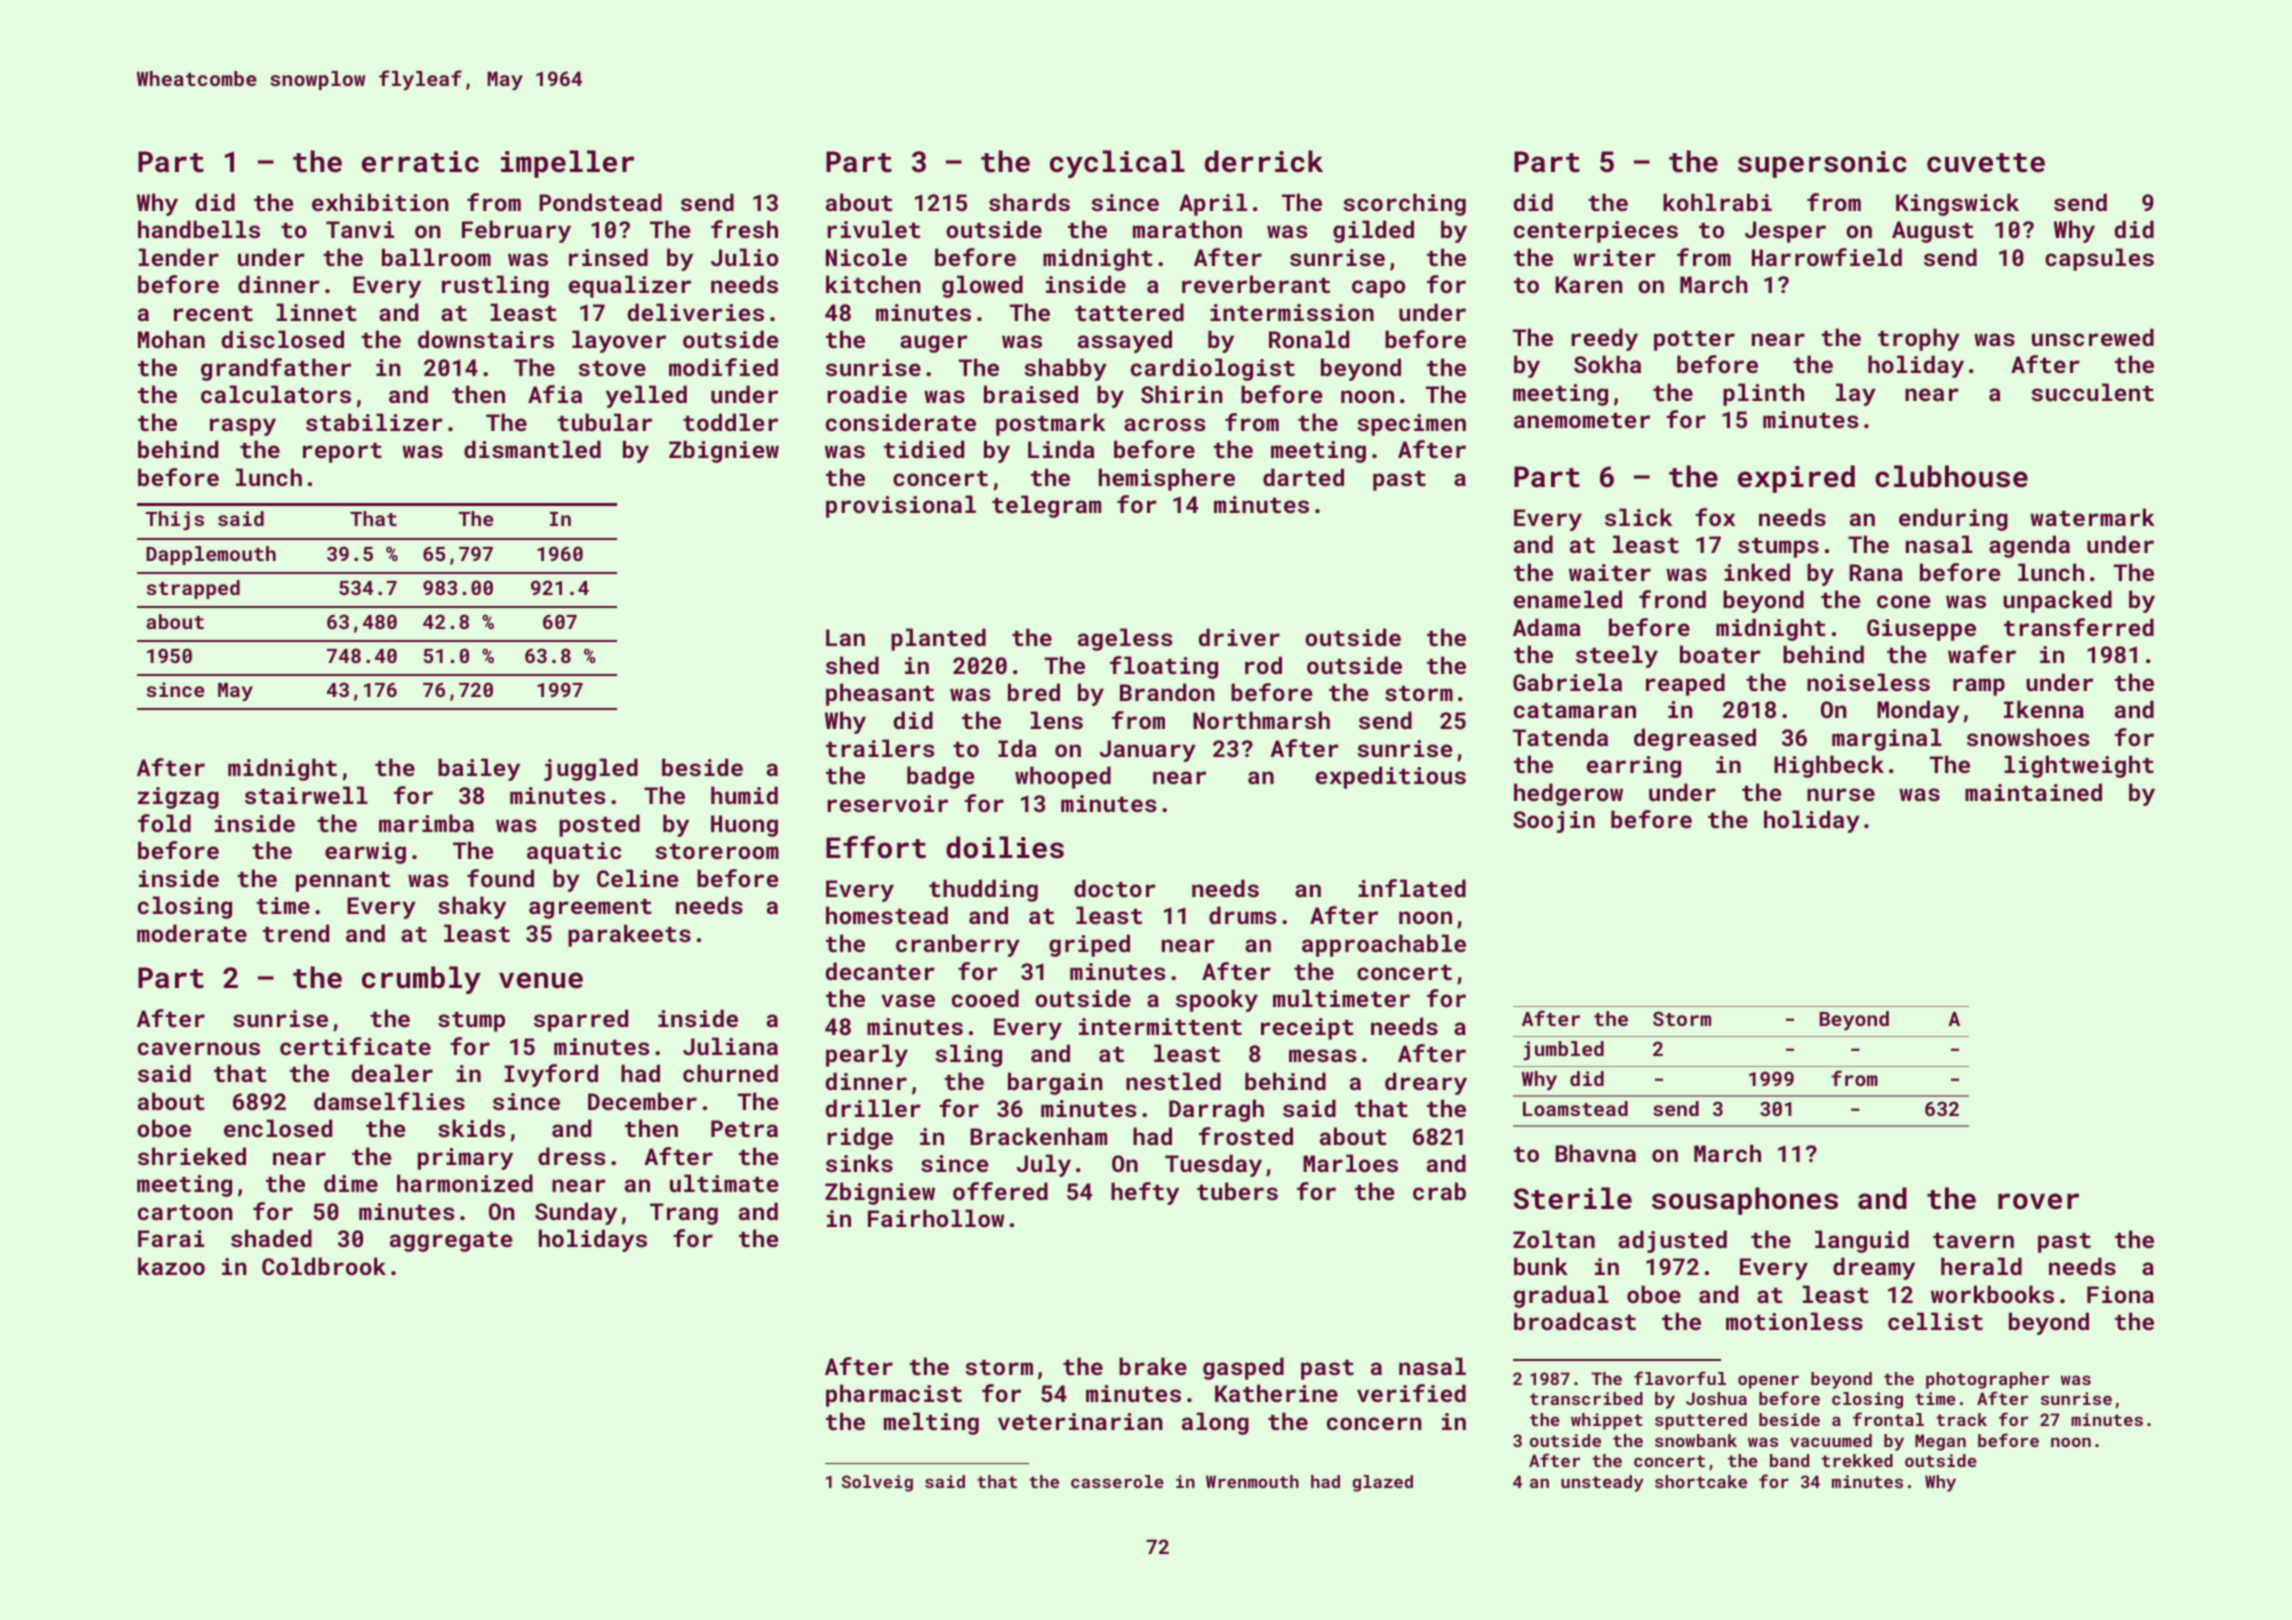  What do you see at coordinates (1080, 1421) in the document?
I see `veterinarian` at bounding box center [1080, 1421].
